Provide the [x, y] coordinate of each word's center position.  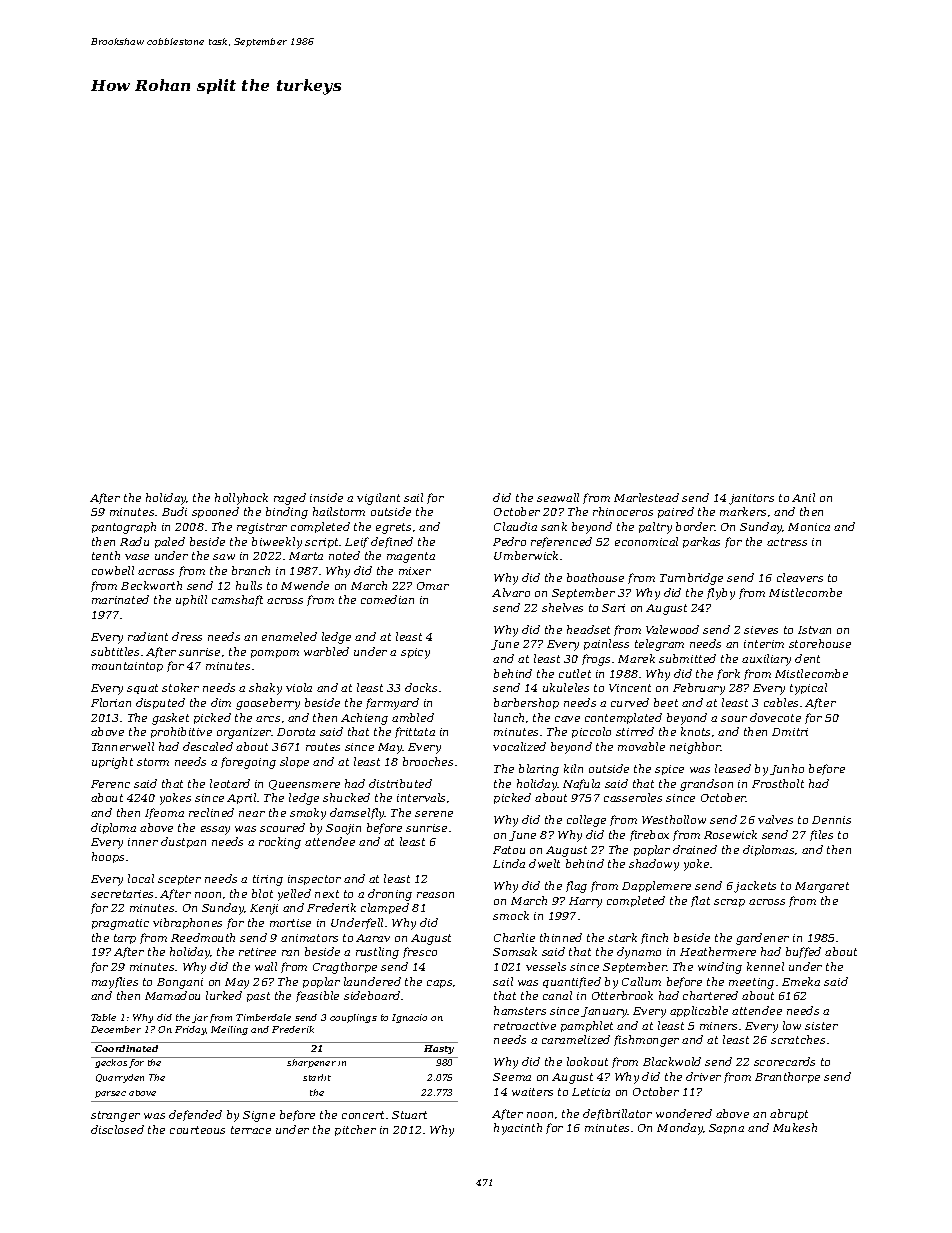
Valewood [672, 629]
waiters [532, 1092]
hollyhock [241, 499]
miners [718, 1026]
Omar [433, 586]
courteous [197, 1130]
